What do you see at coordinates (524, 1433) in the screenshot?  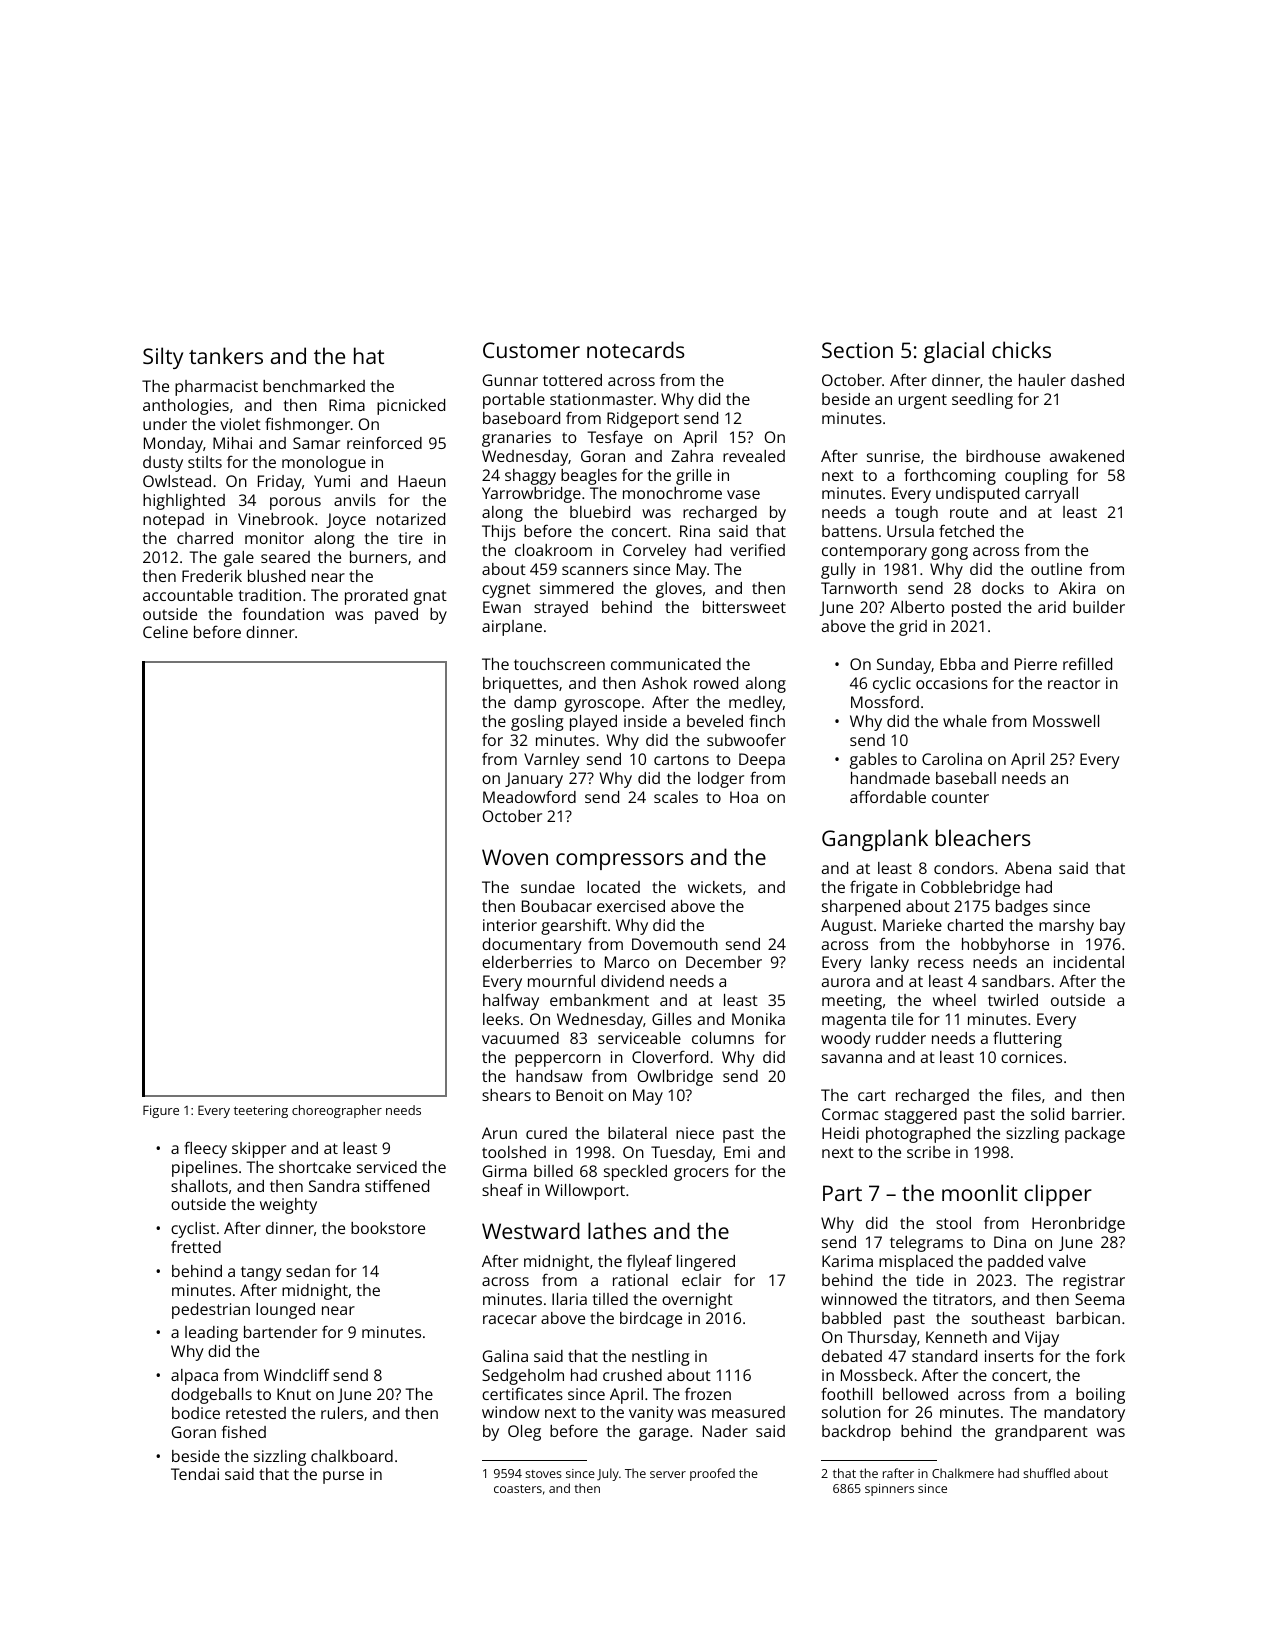 I see `Oleg` at bounding box center [524, 1433].
